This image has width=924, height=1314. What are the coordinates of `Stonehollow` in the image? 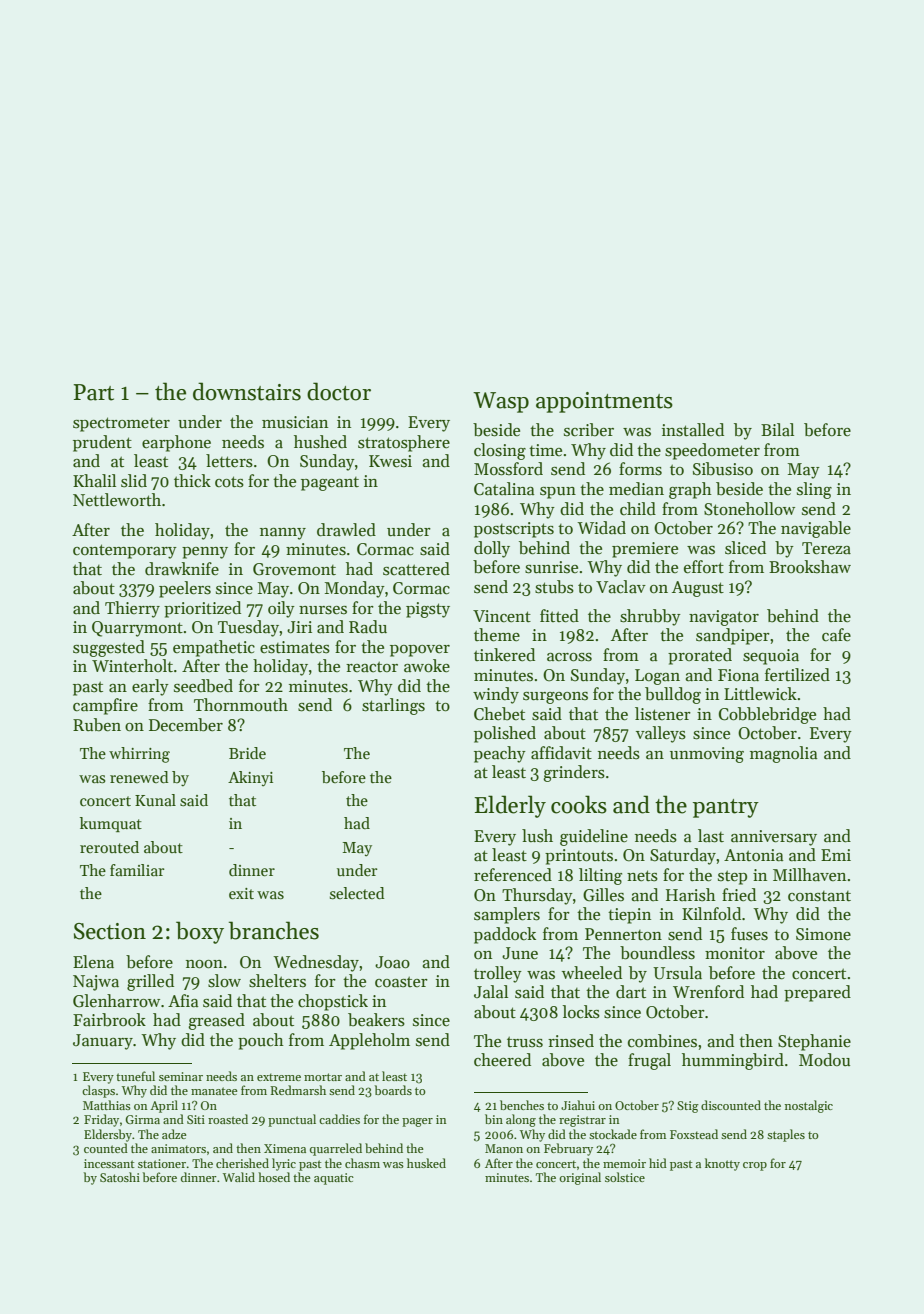 It's located at (749, 509).
